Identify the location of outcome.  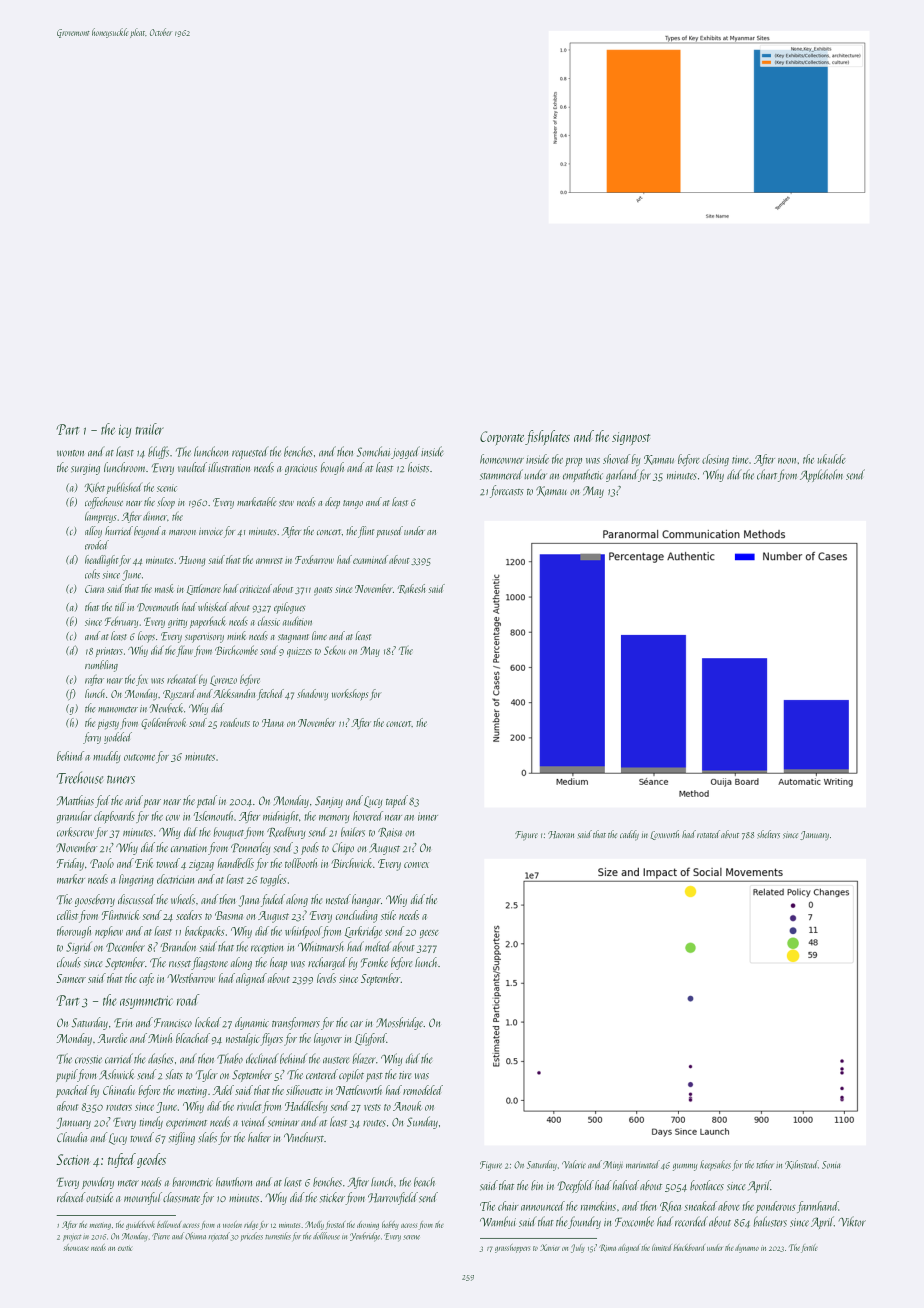
(139, 757).
